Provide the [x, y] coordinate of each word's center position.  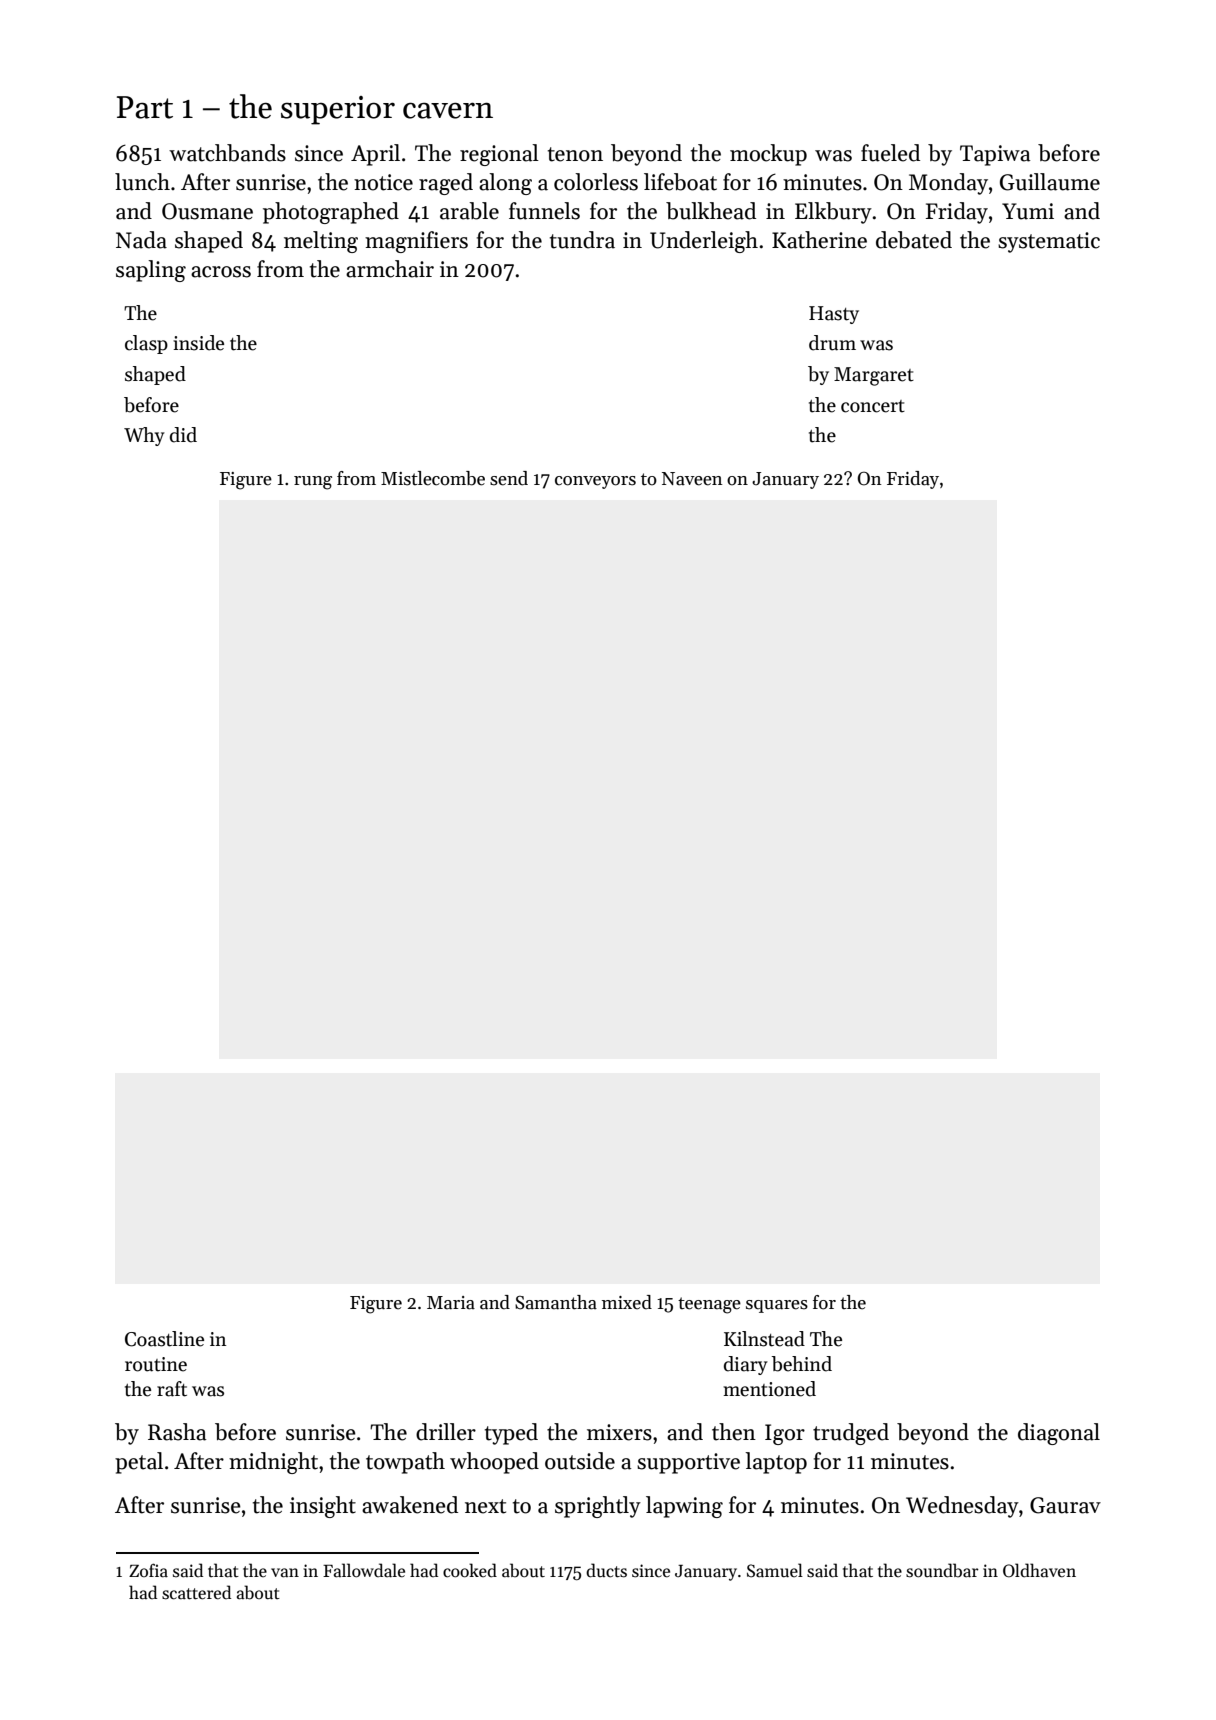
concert [873, 406]
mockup [768, 155]
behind [802, 1364]
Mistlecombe [433, 478]
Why [144, 436]
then [734, 1432]
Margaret [874, 376]
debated [914, 240]
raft [172, 1389]
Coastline [164, 1339]
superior [338, 110]
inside [198, 343]
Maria [451, 1303]
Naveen [692, 479]
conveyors [595, 482]
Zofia [148, 1570]
